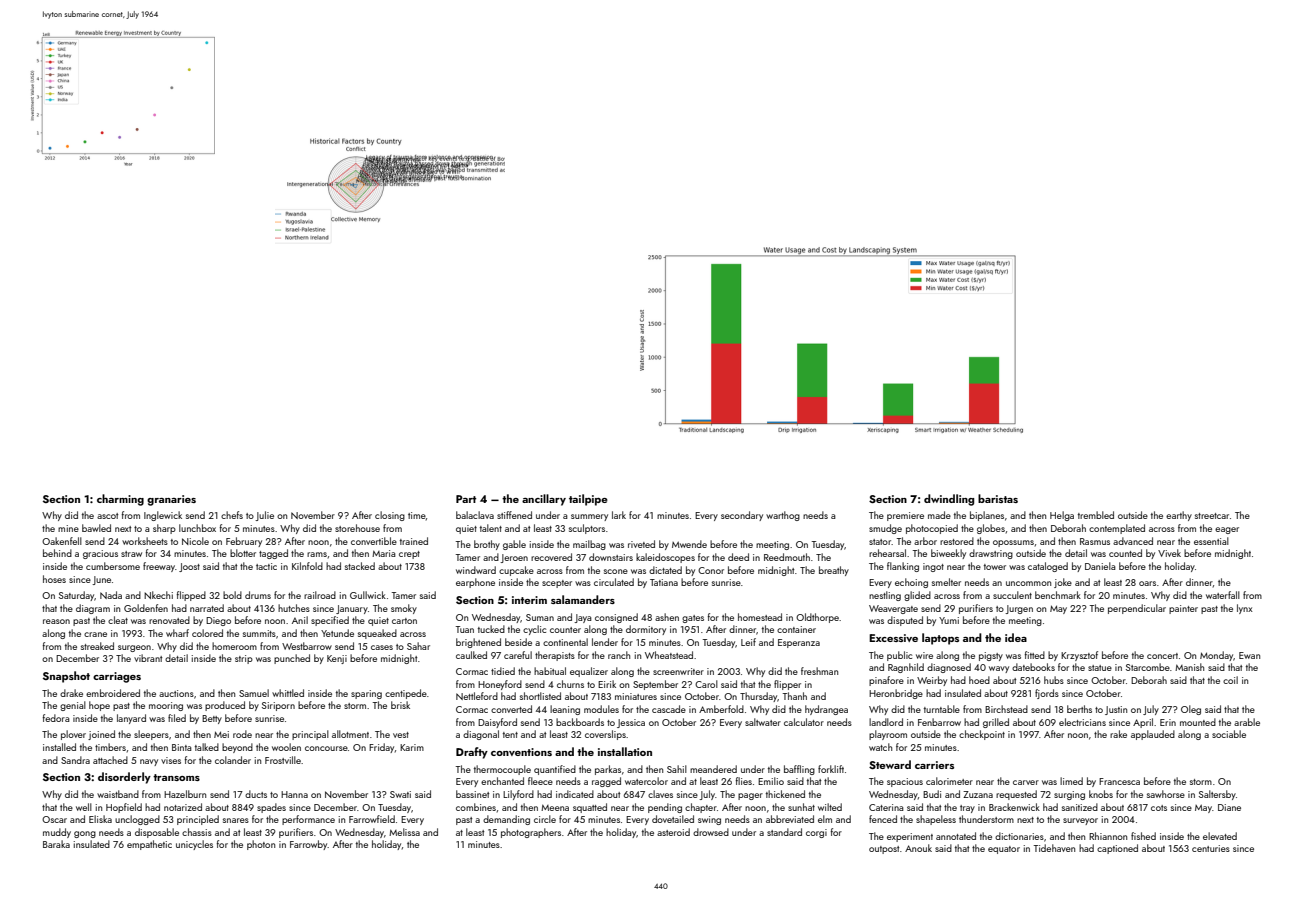 Image resolution: width=1308 pixels, height=924 pixels. I want to click on tent, so click(510, 735).
